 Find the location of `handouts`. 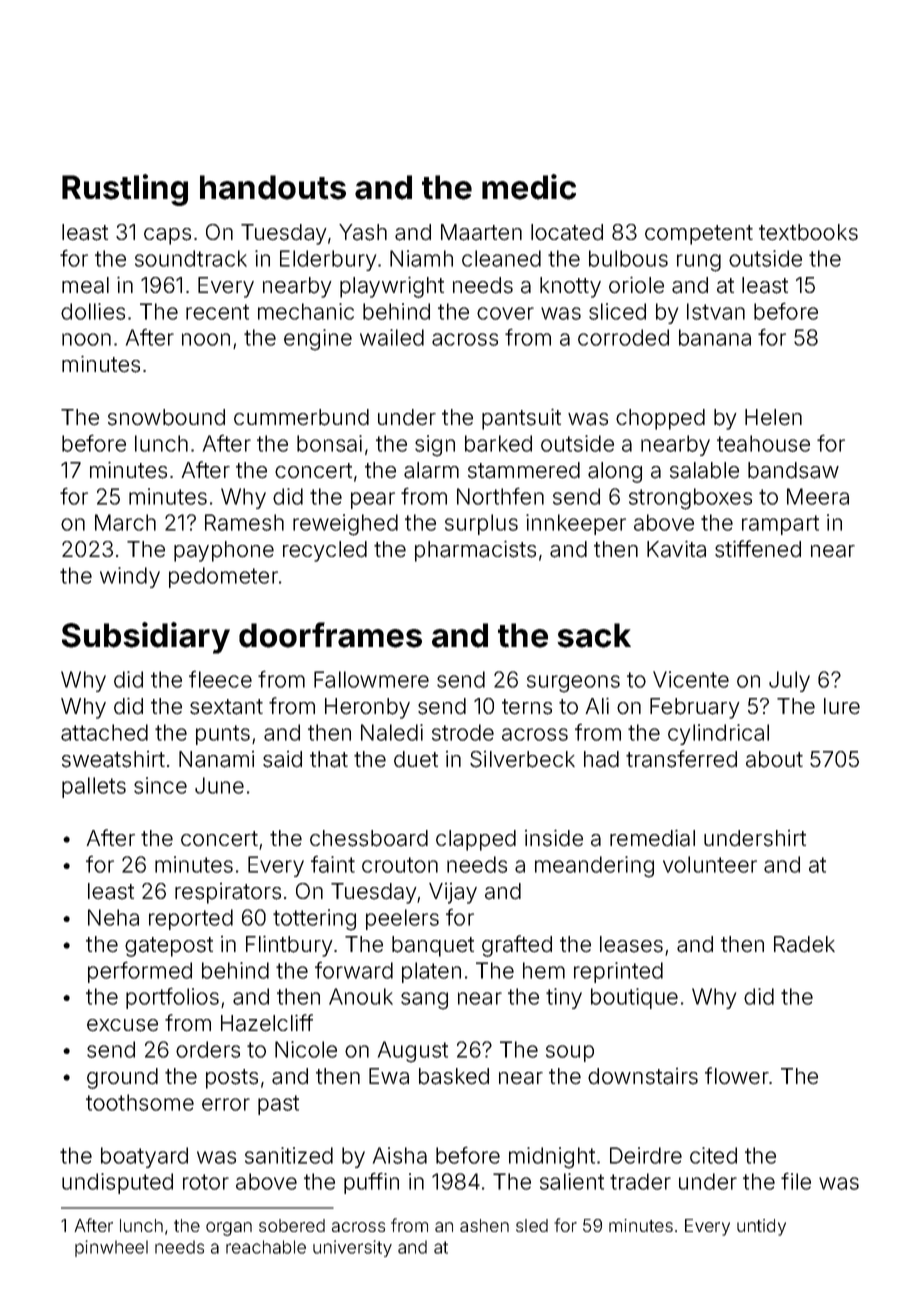

handouts is located at coordinates (273, 187).
